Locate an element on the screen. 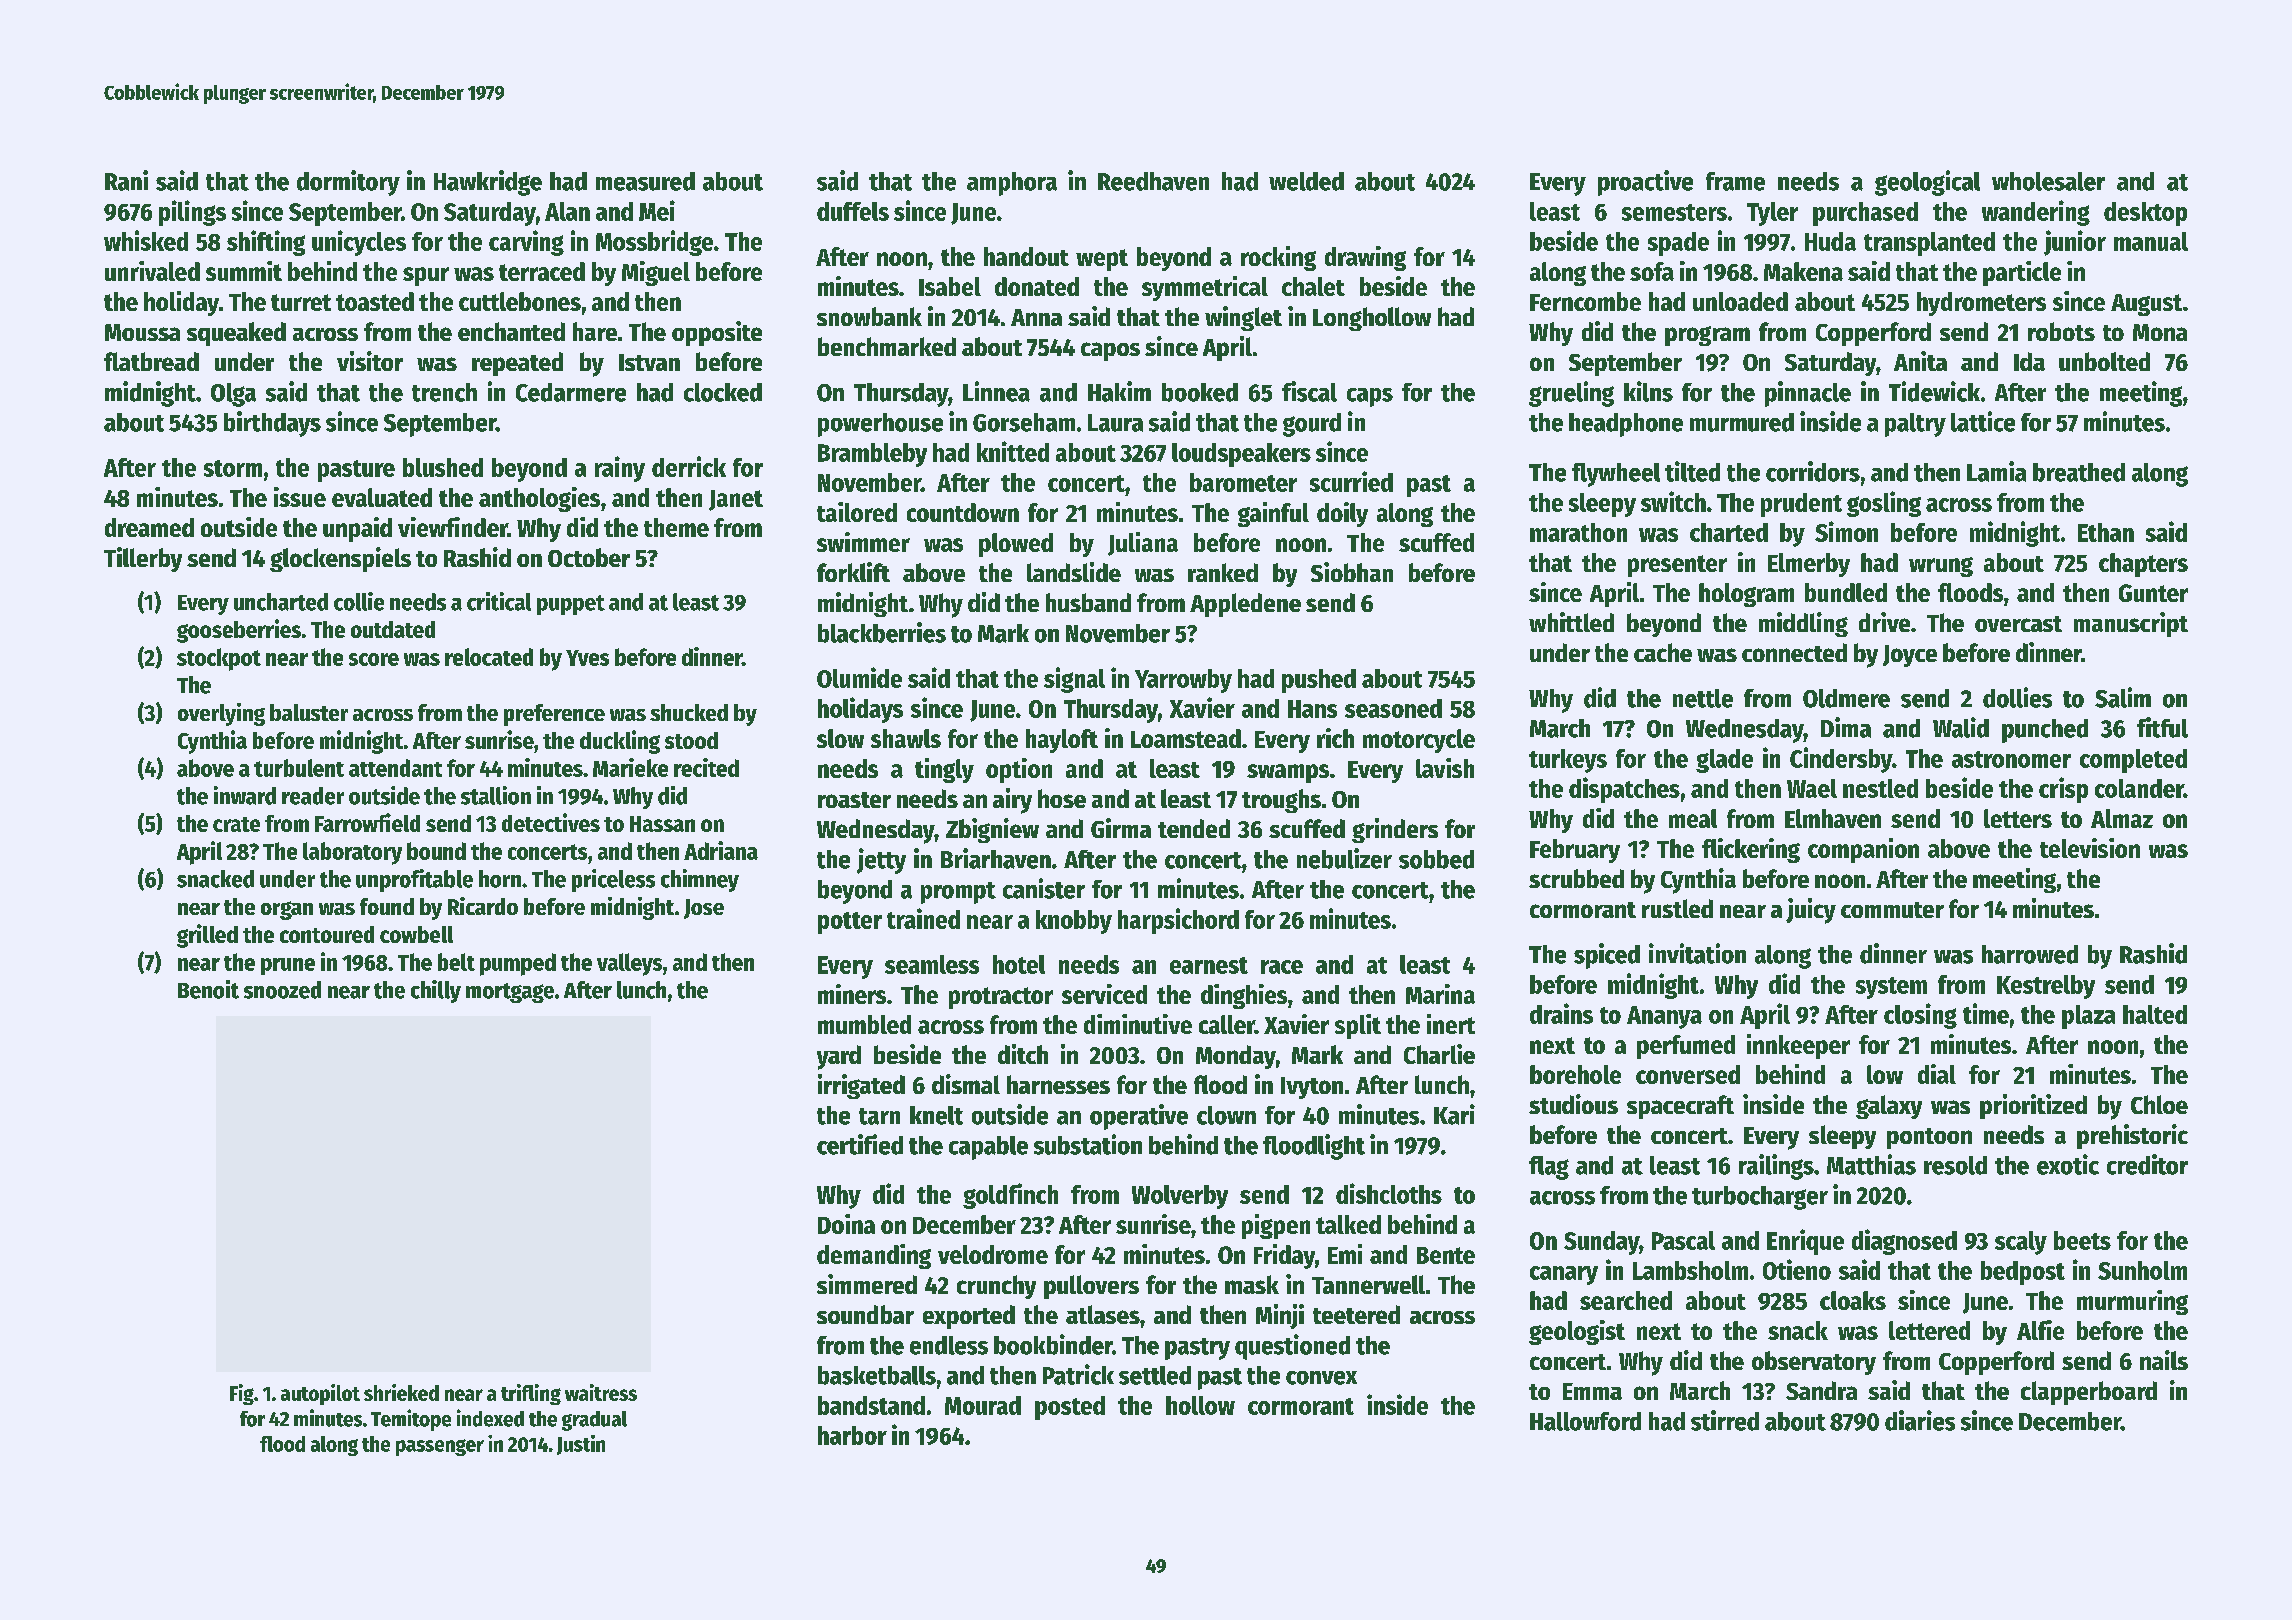 The width and height of the screenshot is (2292, 1620). storm is located at coordinates (233, 468).
